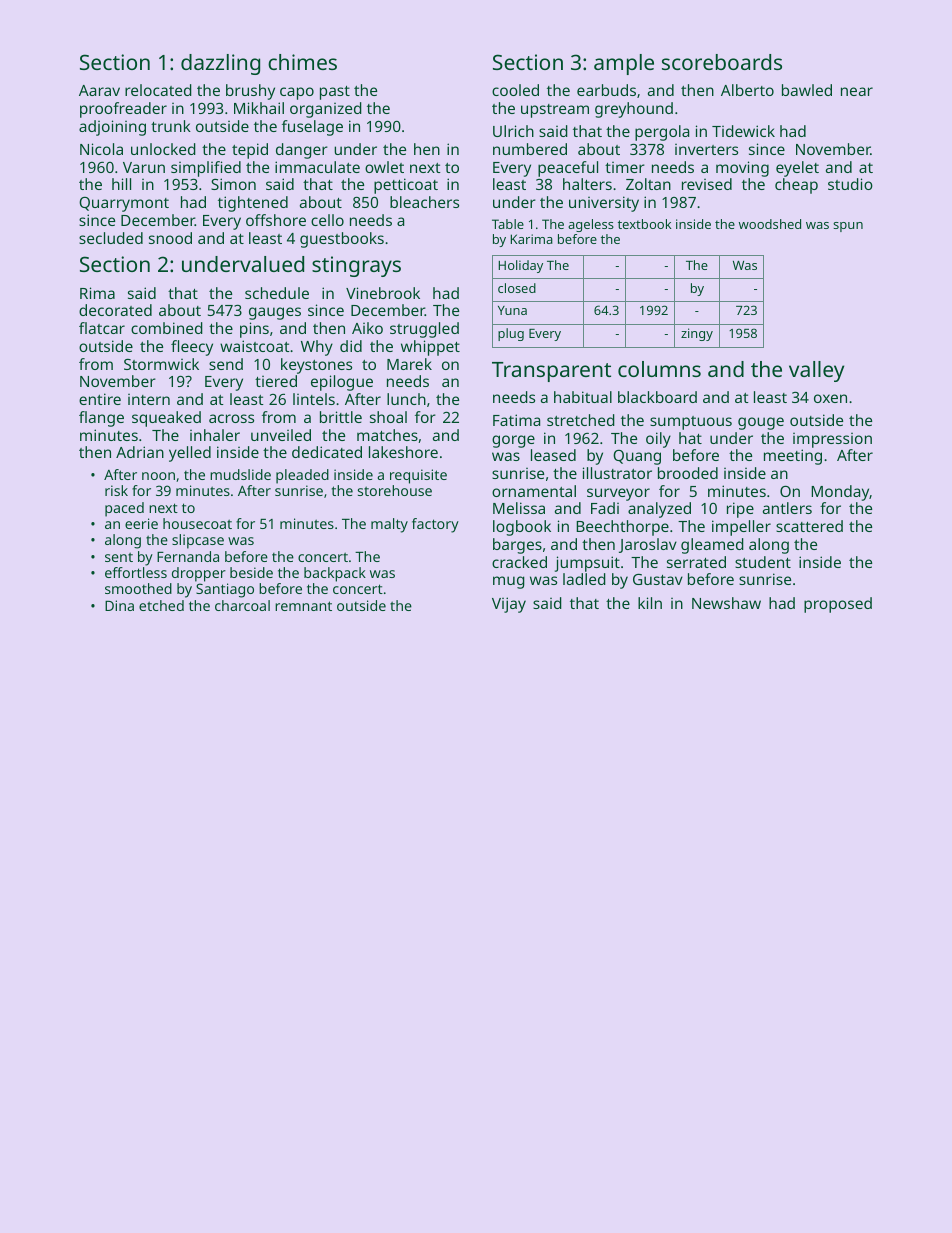  I want to click on scoreboards, so click(722, 62).
